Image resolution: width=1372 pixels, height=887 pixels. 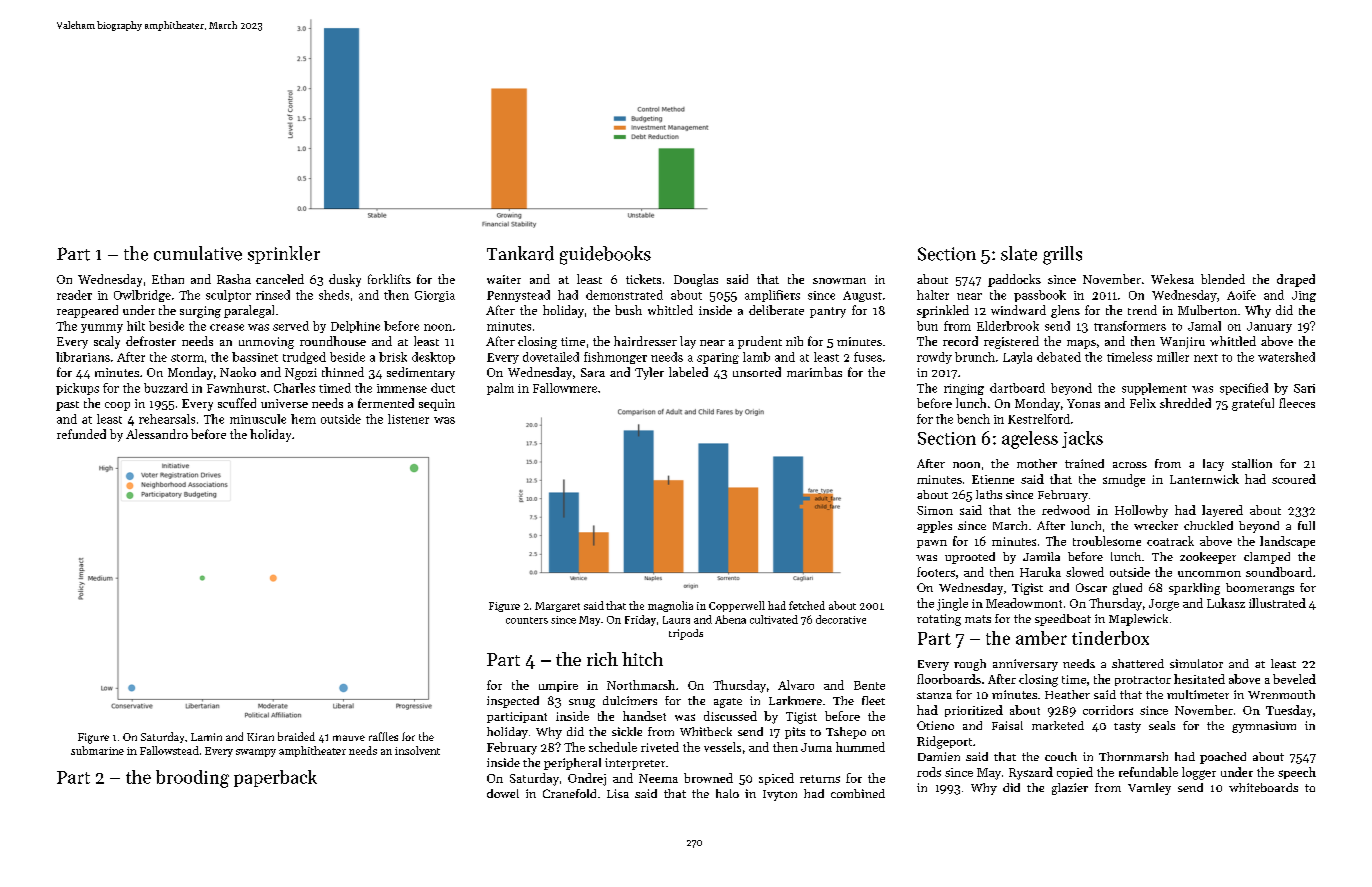 I want to click on apples, so click(x=934, y=527).
